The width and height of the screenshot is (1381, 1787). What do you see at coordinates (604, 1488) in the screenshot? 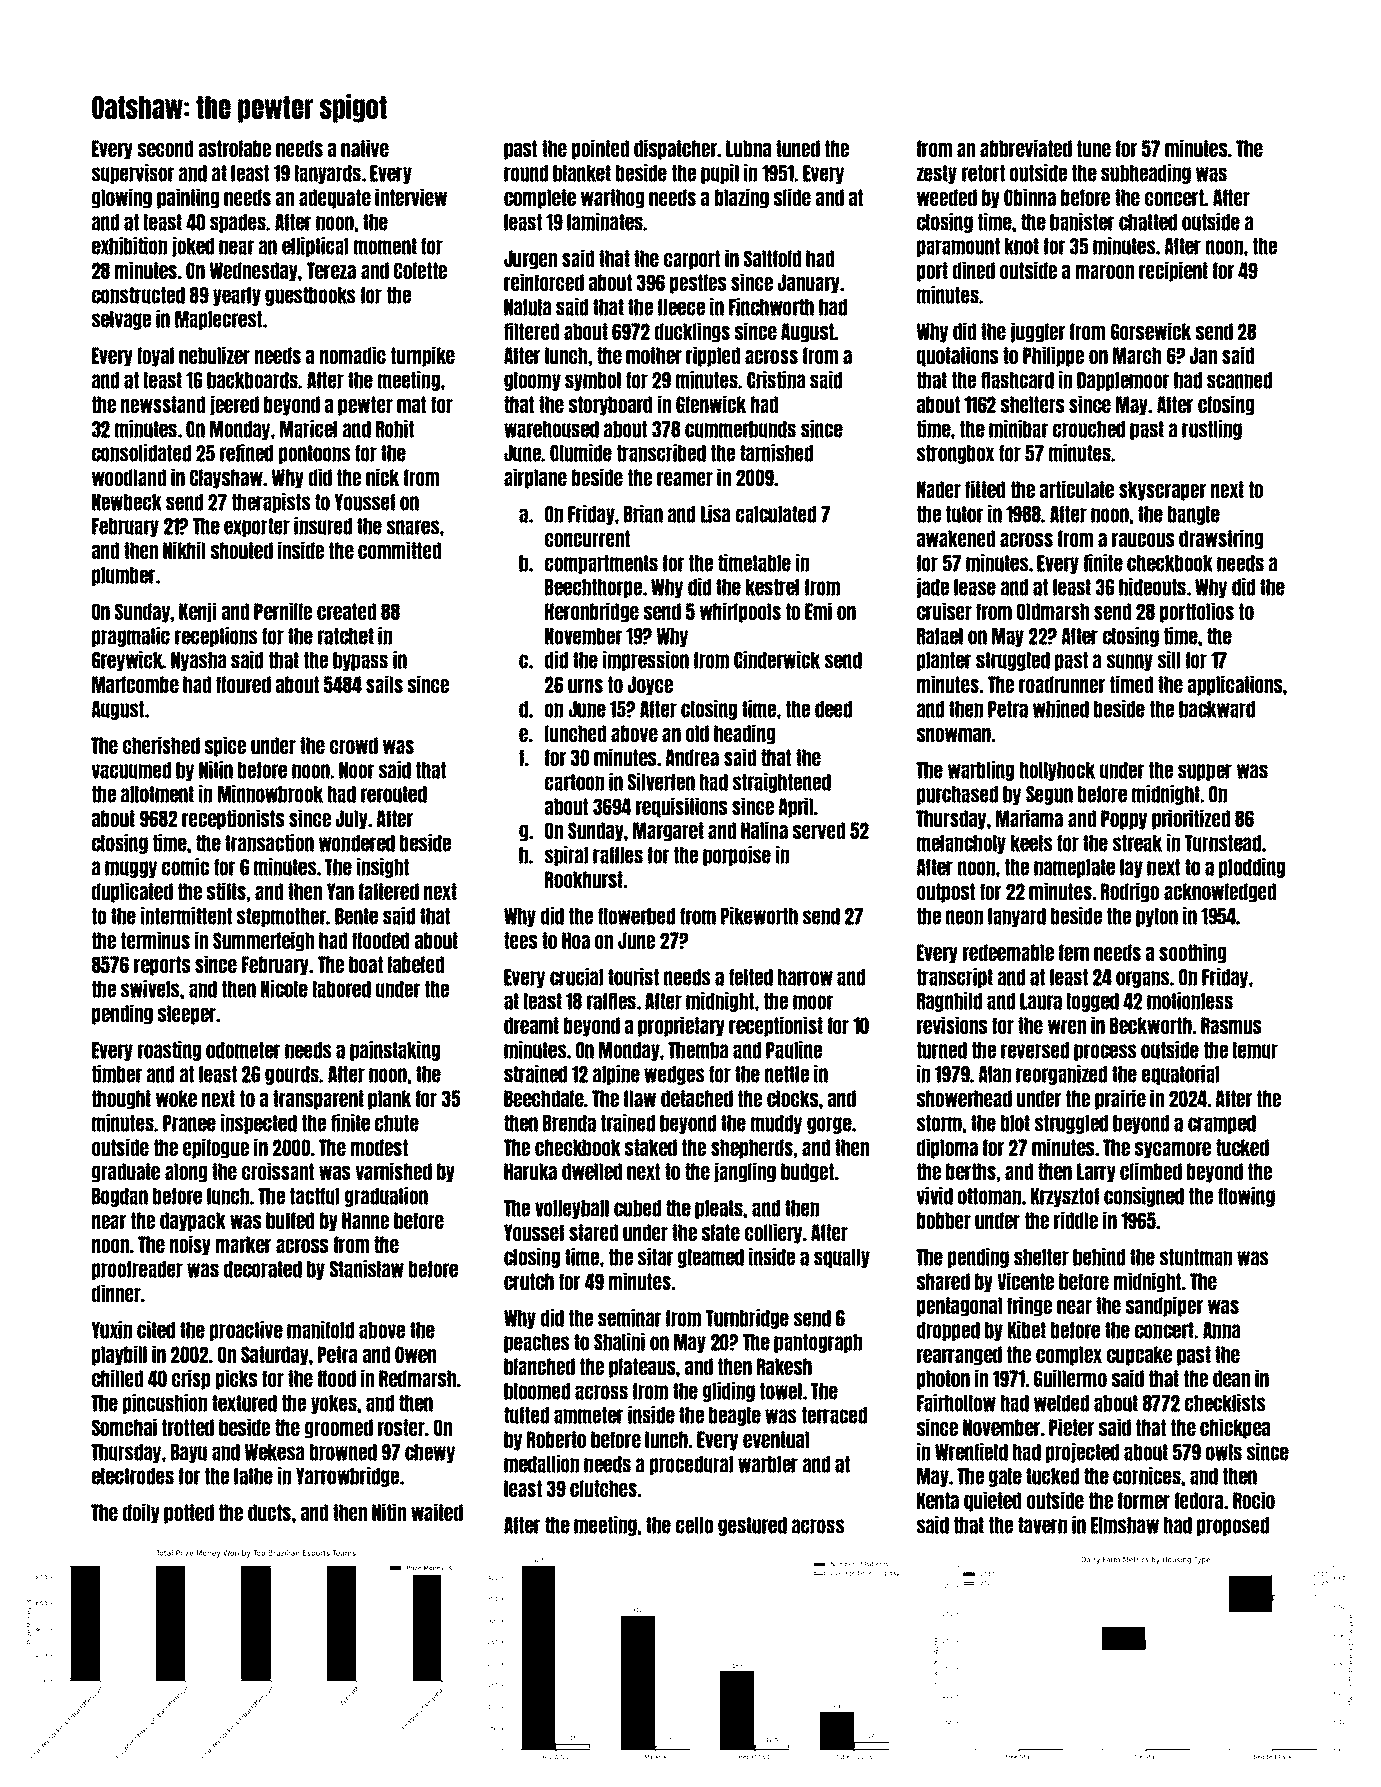
I see `clutches` at bounding box center [604, 1488].
